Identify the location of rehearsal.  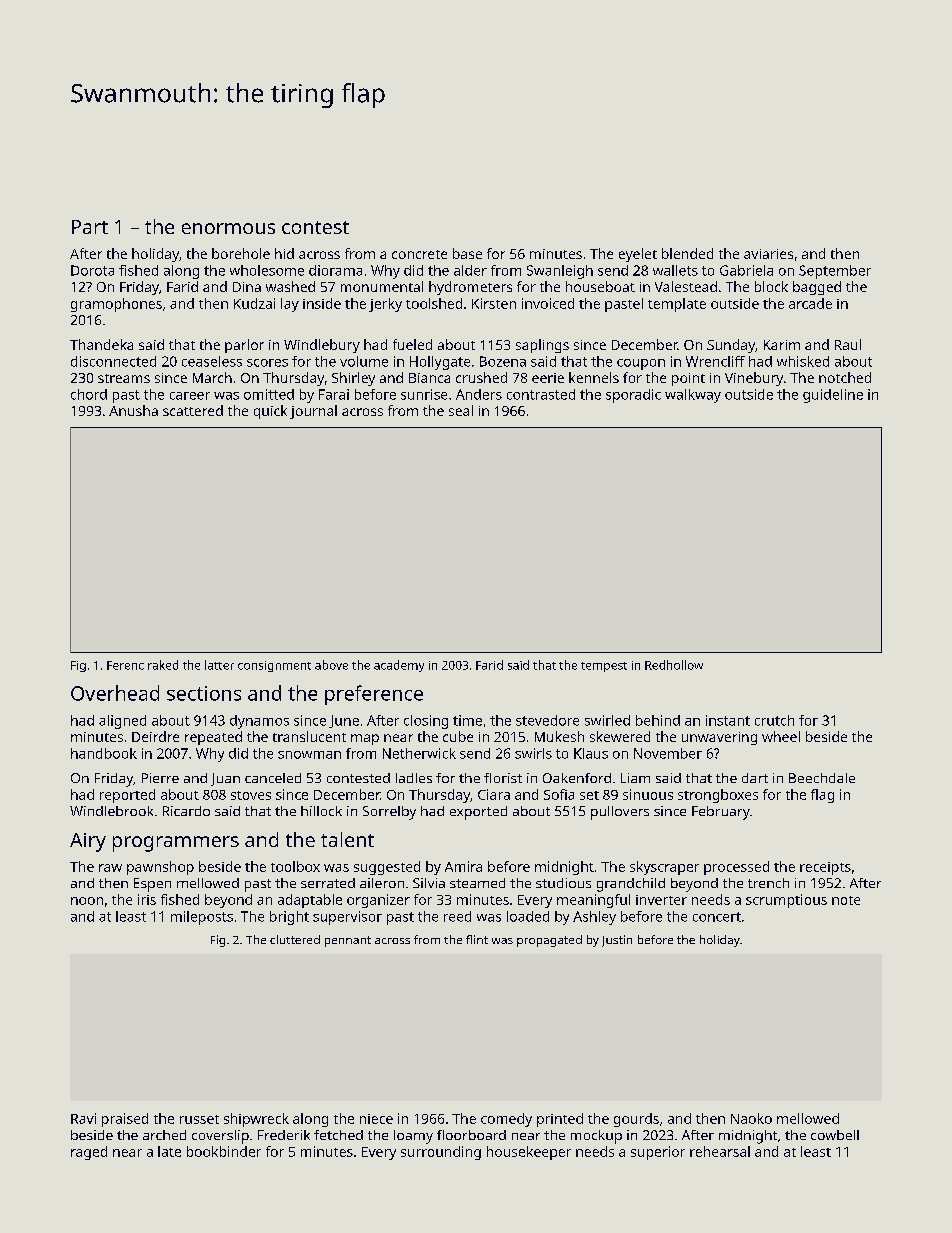
(720, 1151).
